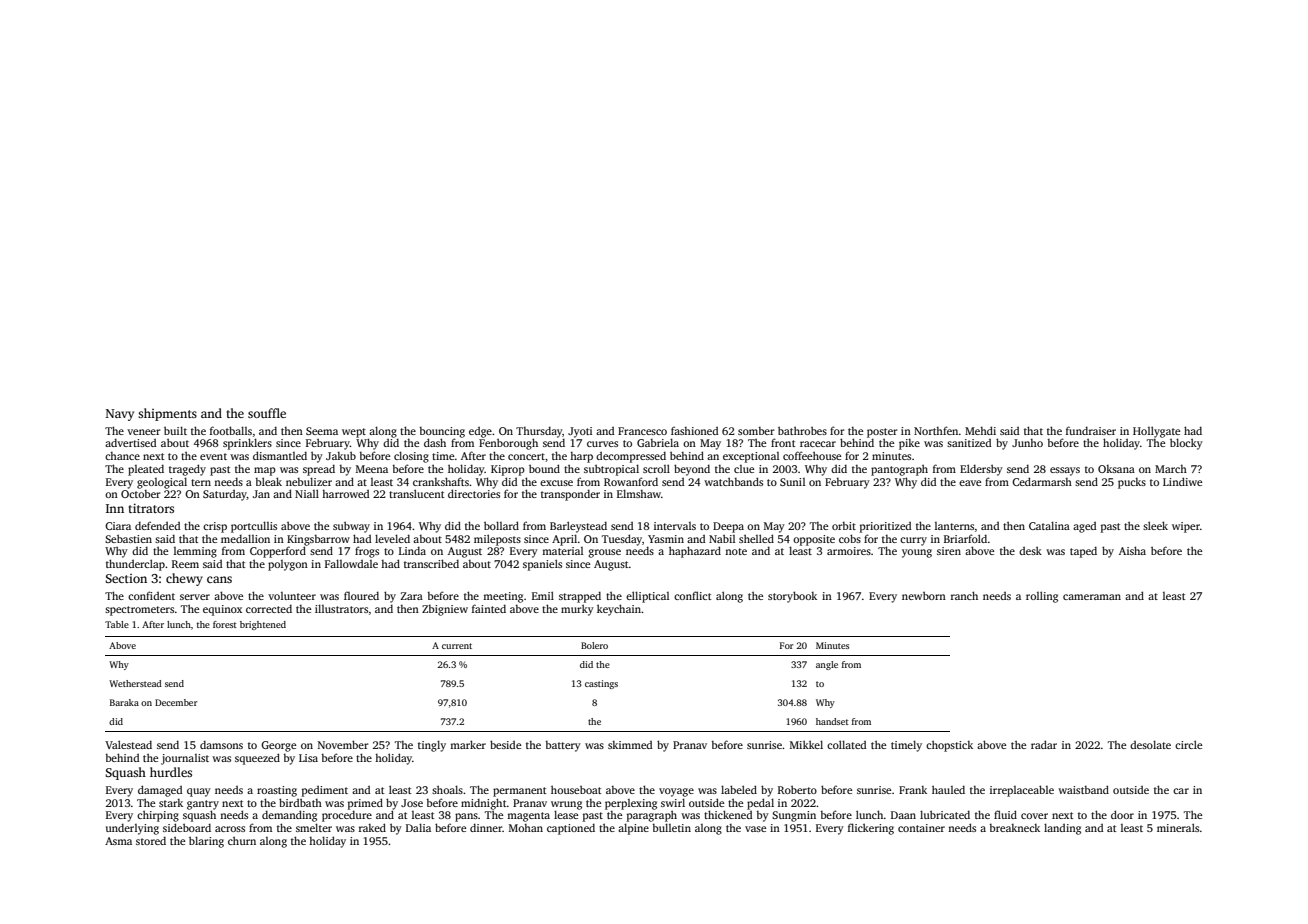 The width and height of the screenshot is (1308, 924). Describe the element at coordinates (267, 413) in the screenshot. I see `souffle` at that location.
